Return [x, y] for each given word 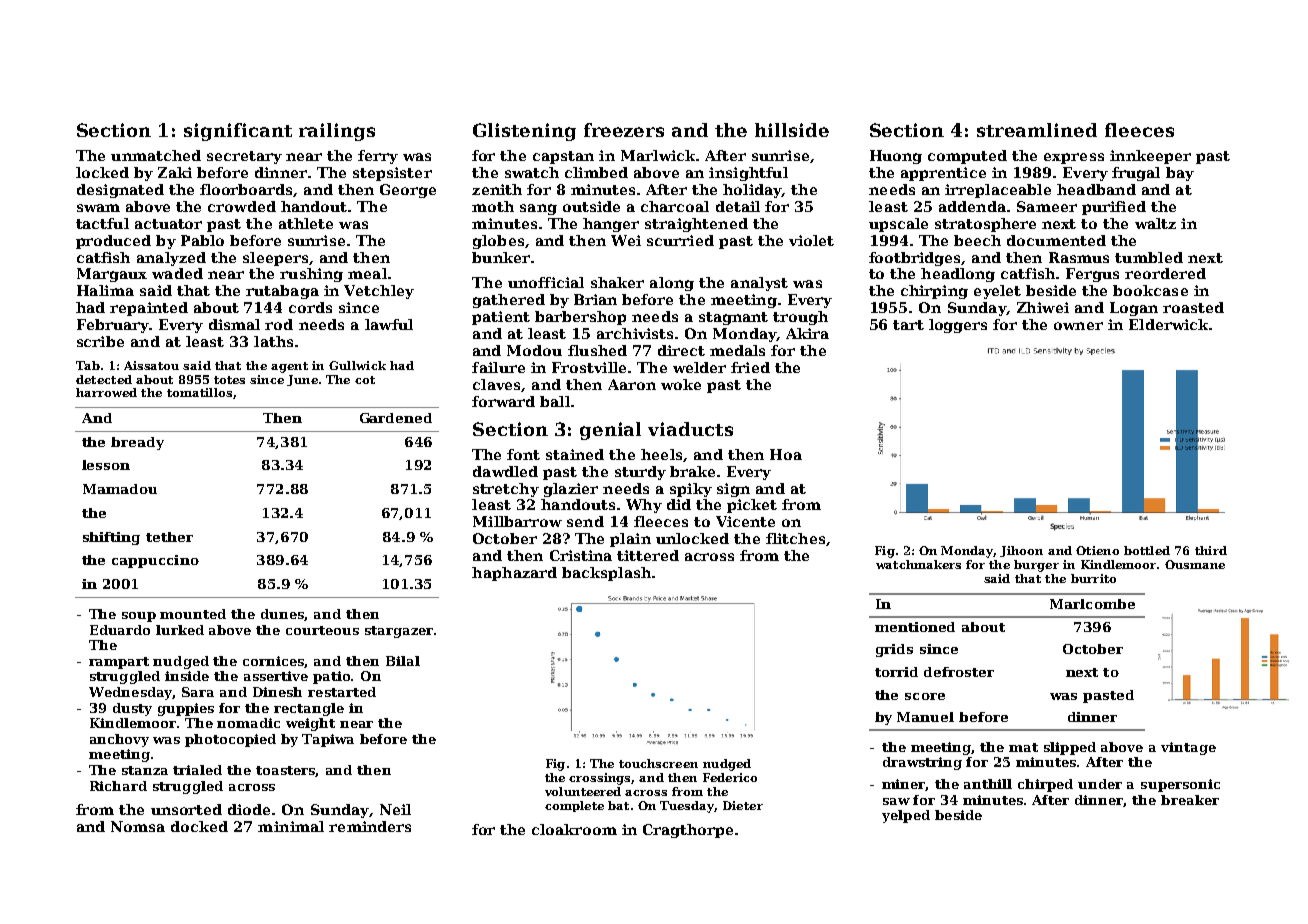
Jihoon [1021, 551]
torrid [896, 672]
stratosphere [985, 225]
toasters [286, 771]
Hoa [786, 454]
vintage [1188, 748]
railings [337, 132]
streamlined [1037, 130]
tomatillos [199, 392]
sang [538, 209]
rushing [311, 275]
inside [187, 676]
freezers [624, 130]
